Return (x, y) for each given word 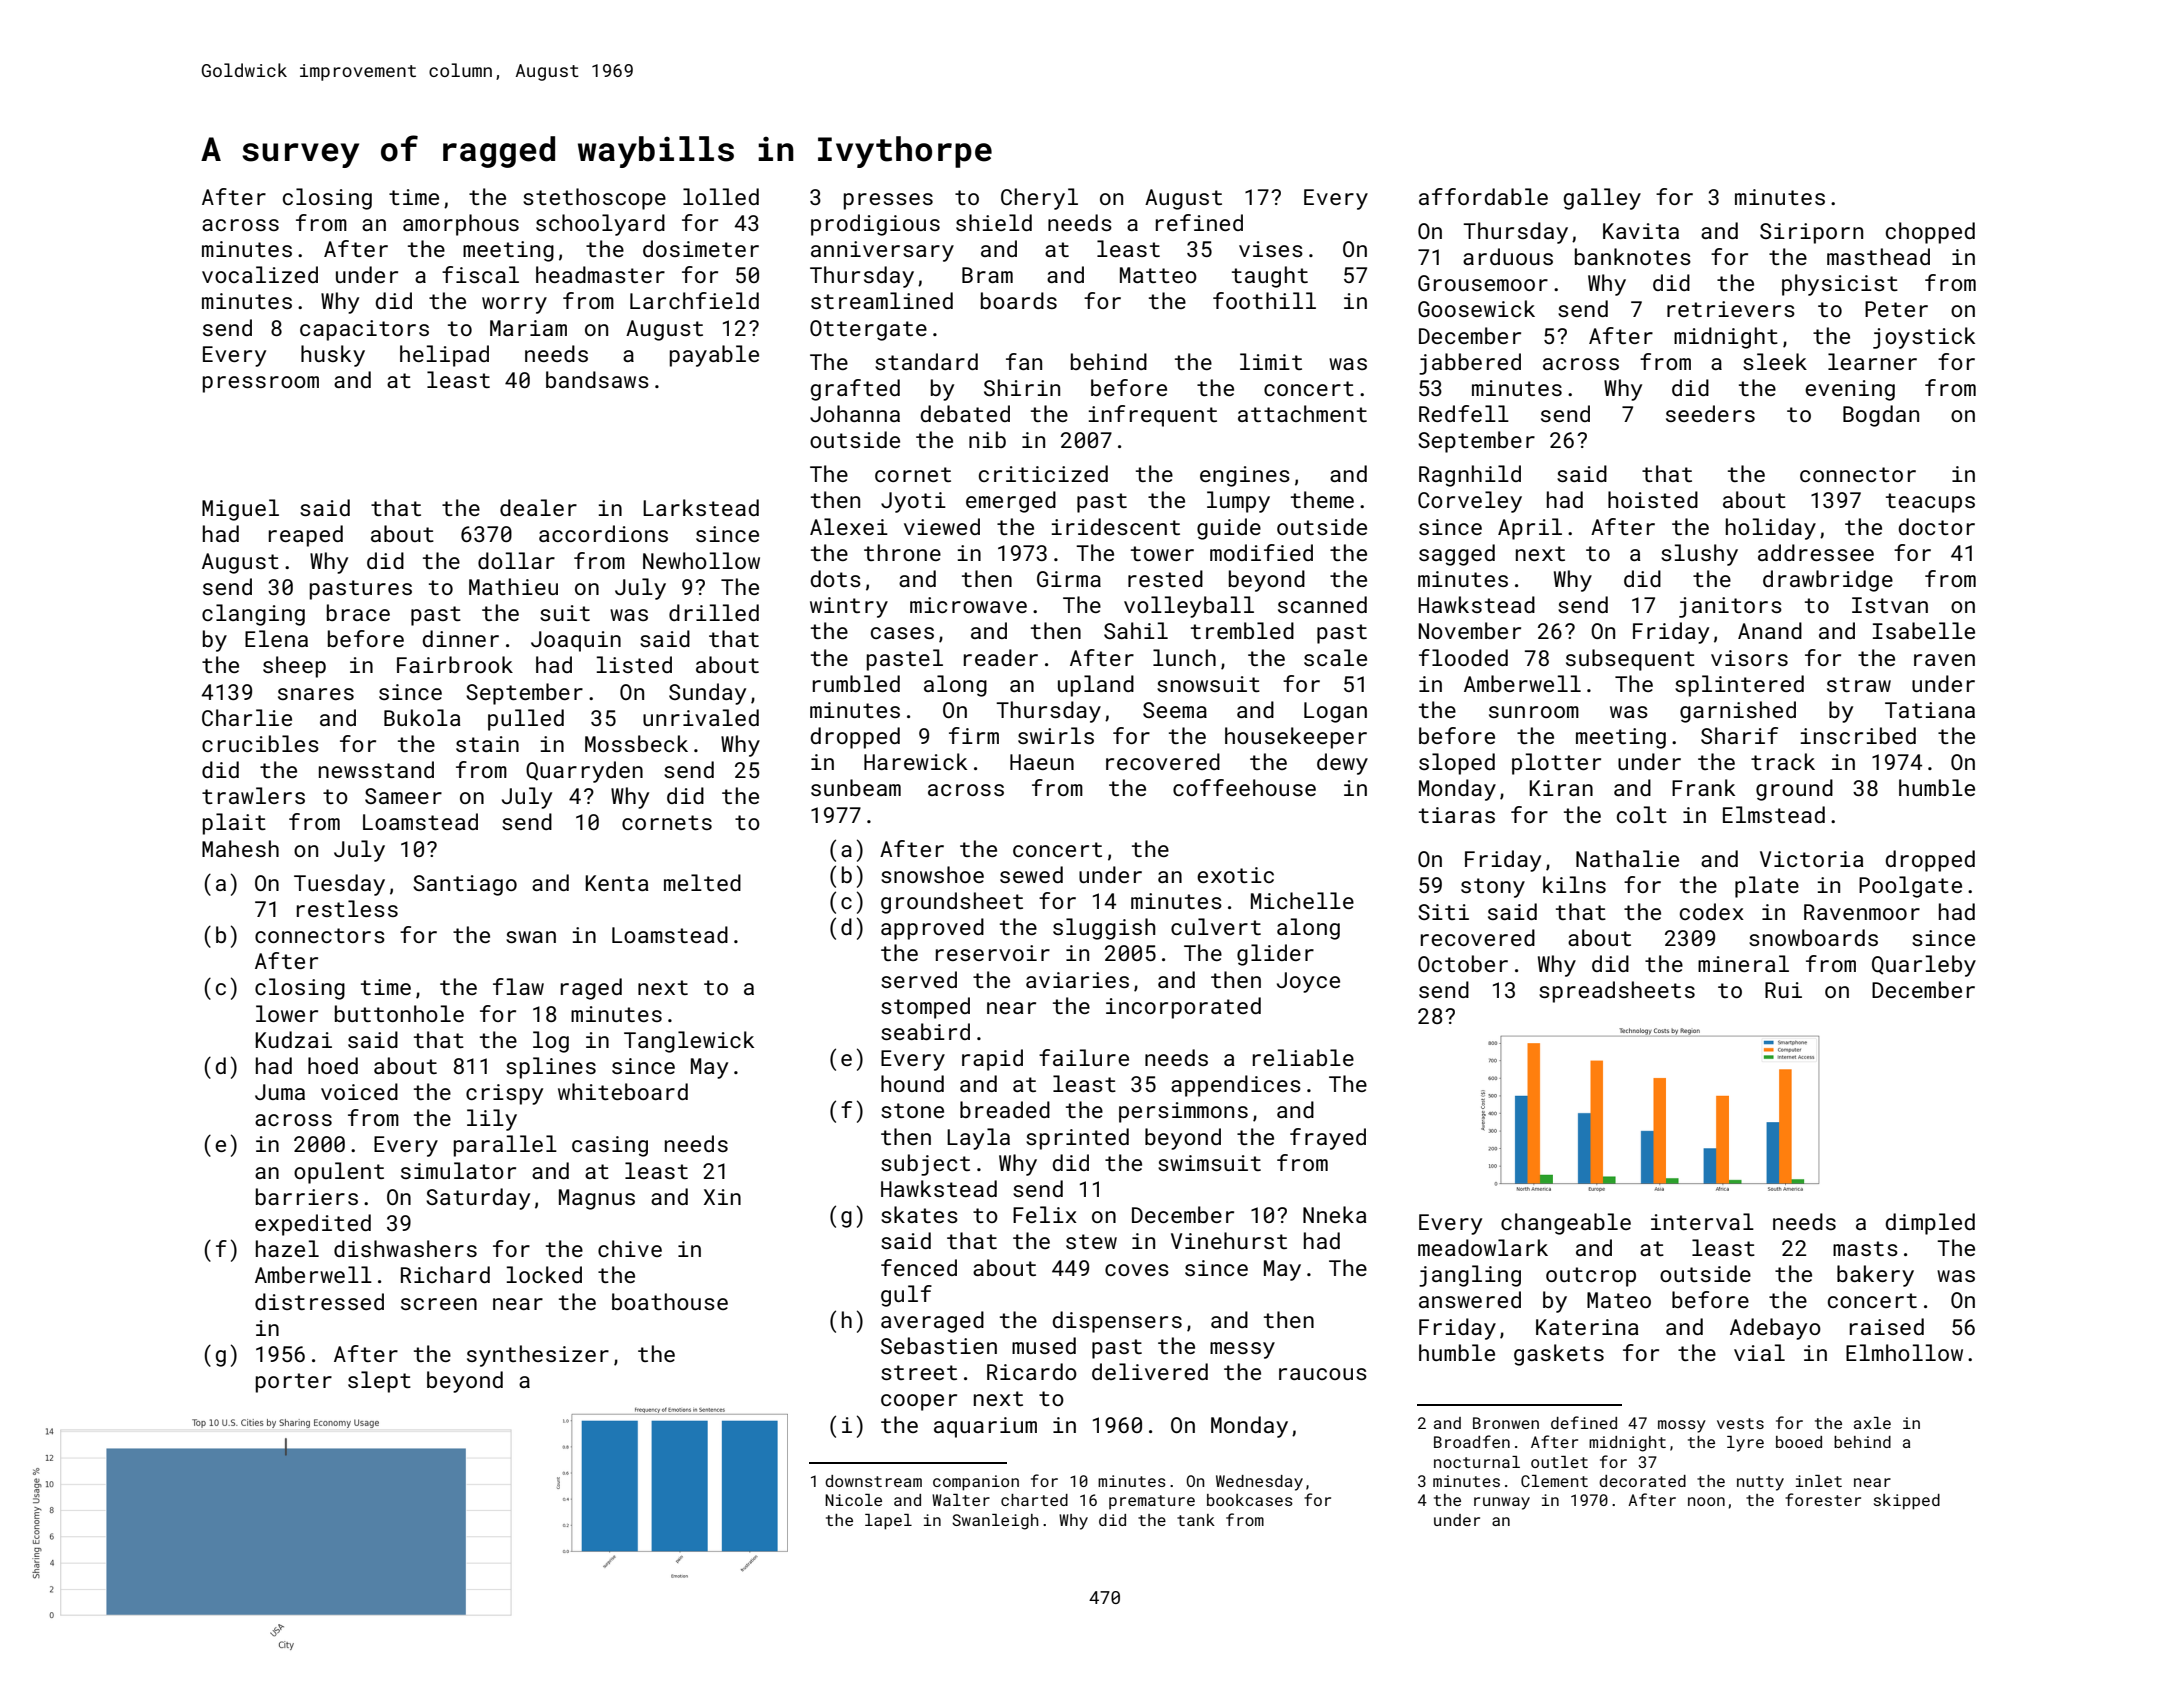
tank (1196, 1520)
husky (333, 356)
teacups (1930, 503)
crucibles (260, 743)
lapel (888, 1522)
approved (932, 929)
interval (1702, 1221)
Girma (1069, 579)
